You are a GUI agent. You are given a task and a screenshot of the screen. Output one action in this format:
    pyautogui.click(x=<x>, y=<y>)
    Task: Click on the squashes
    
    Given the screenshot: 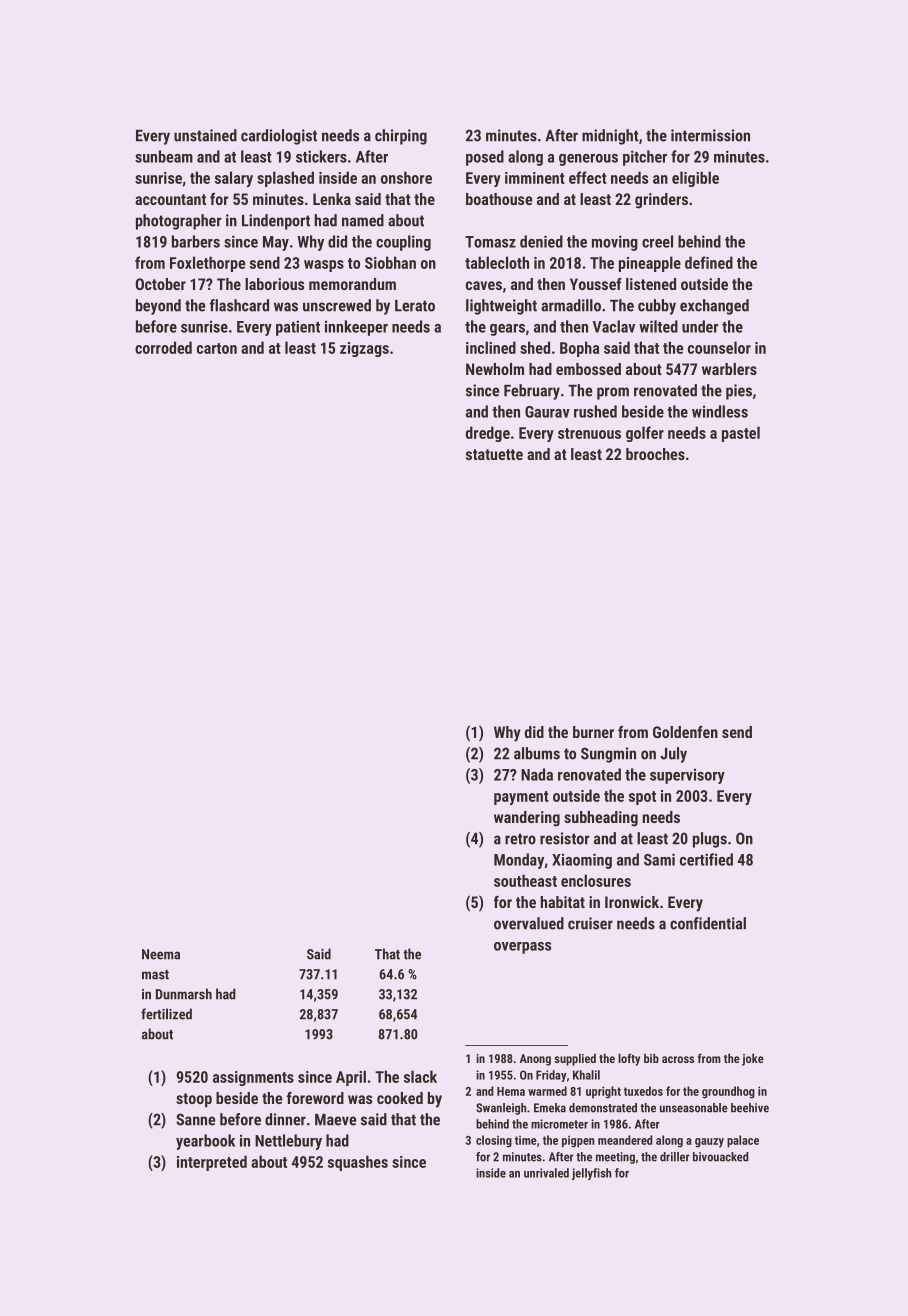 What is the action you would take?
    pyautogui.click(x=358, y=1163)
